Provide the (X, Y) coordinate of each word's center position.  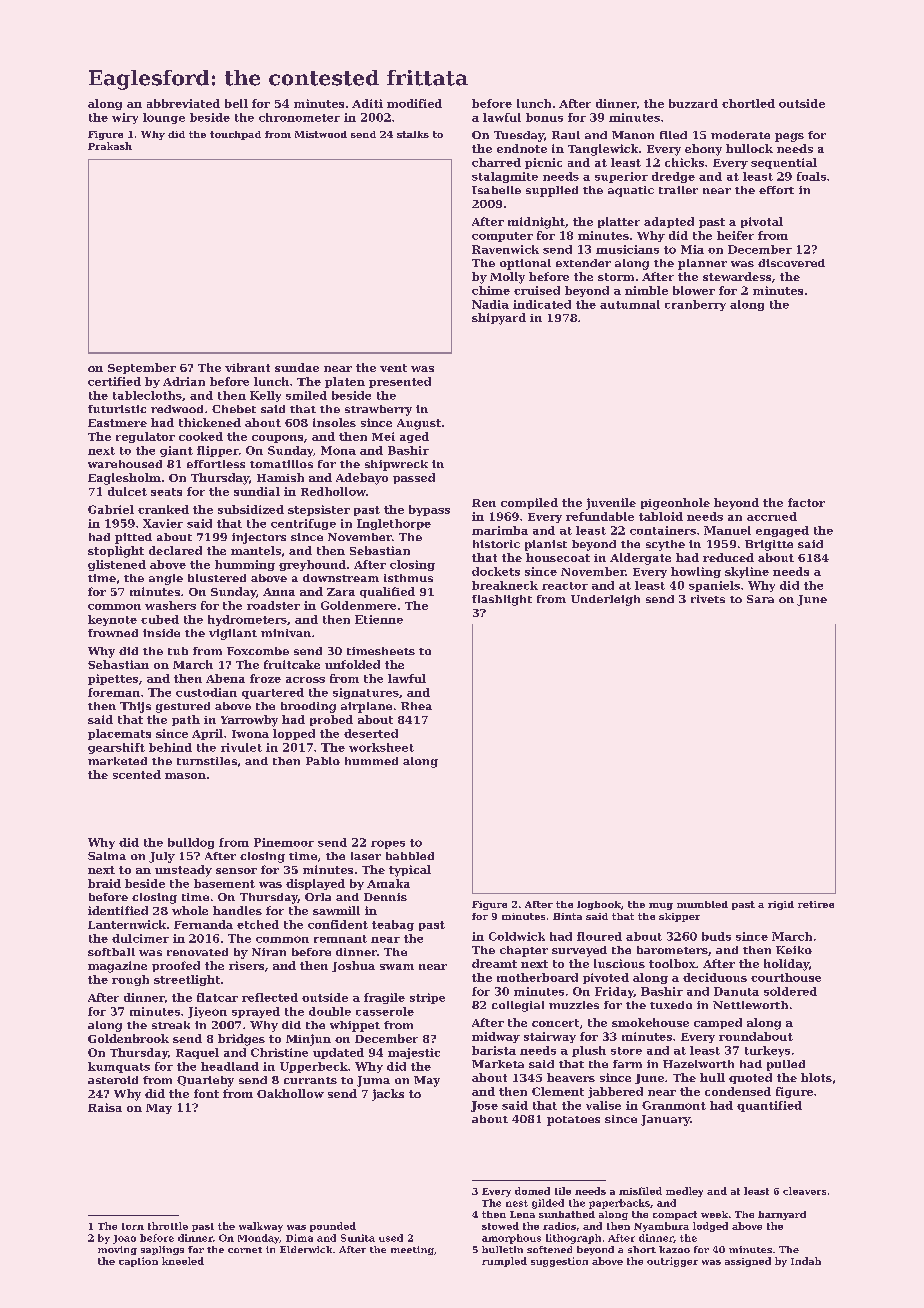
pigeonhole (675, 504)
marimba (500, 530)
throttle (168, 1226)
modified (414, 103)
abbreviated (183, 103)
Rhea (416, 706)
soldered (790, 991)
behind (170, 747)
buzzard (693, 103)
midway (496, 1037)
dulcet (127, 491)
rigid (781, 905)
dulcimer (140, 938)
